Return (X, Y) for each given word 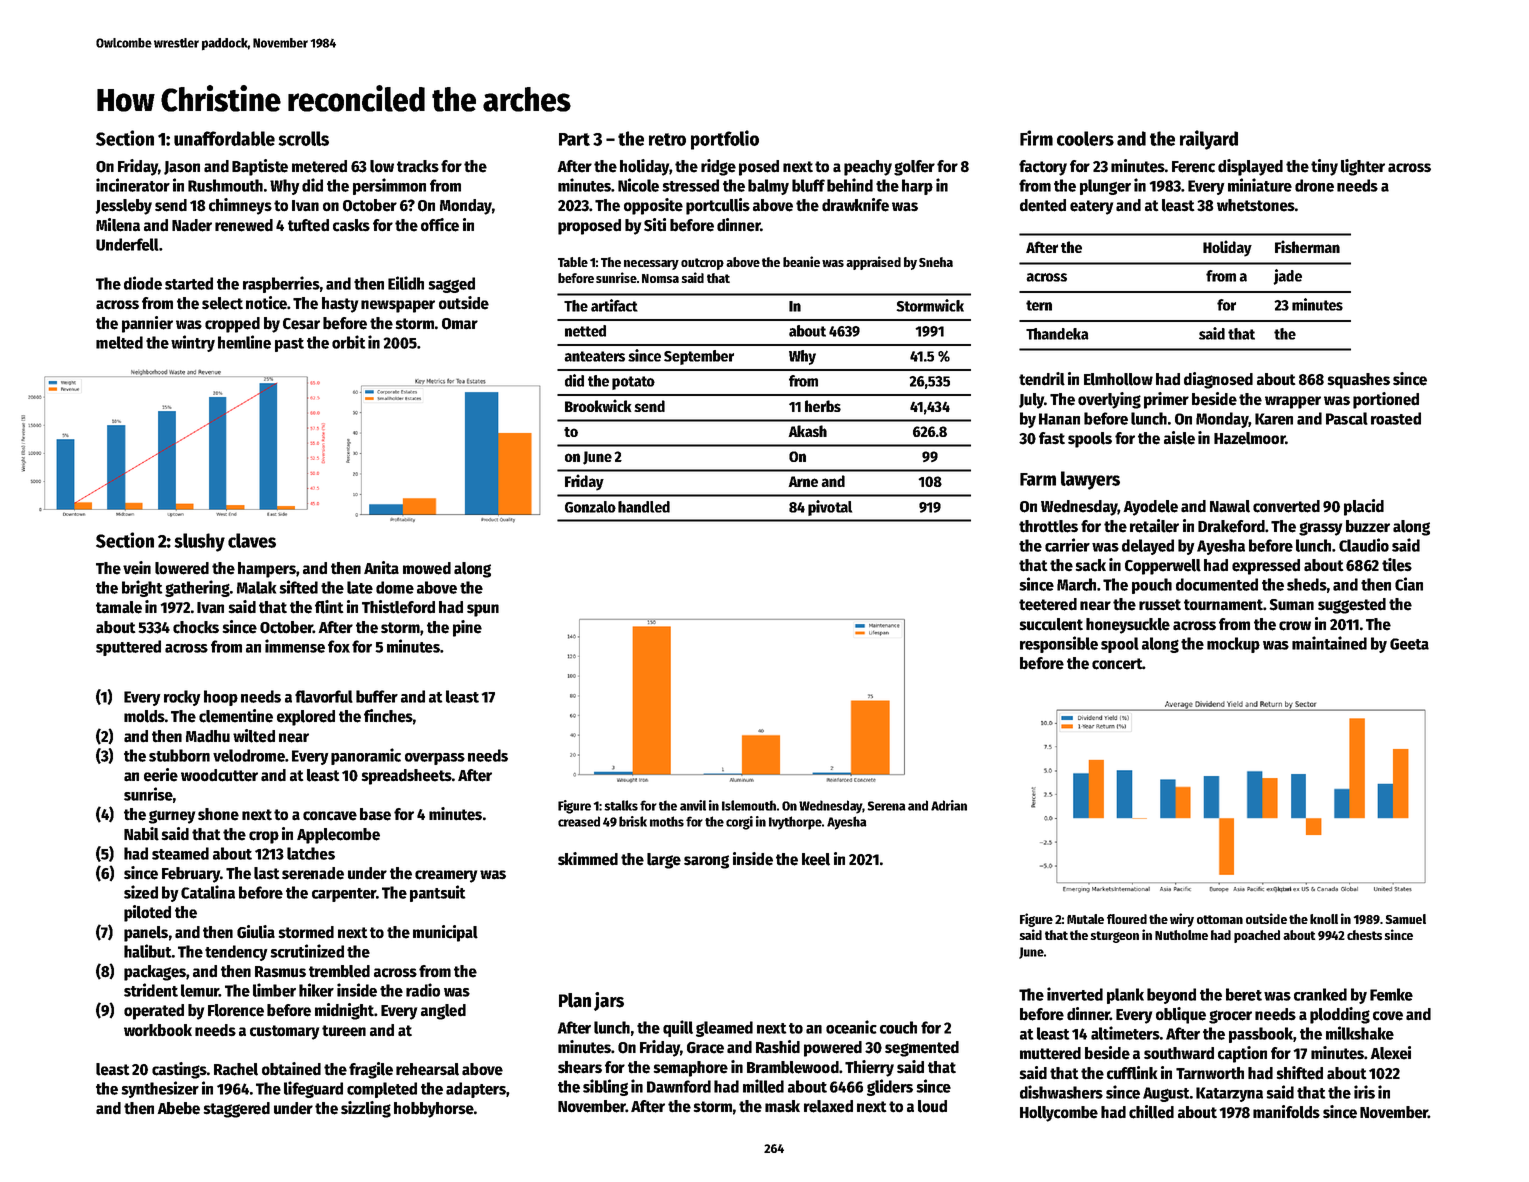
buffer (377, 696)
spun (483, 610)
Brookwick (598, 405)
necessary (651, 265)
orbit (349, 342)
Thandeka (1057, 334)
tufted (308, 225)
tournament (1223, 605)
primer (1166, 400)
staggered (236, 1110)
